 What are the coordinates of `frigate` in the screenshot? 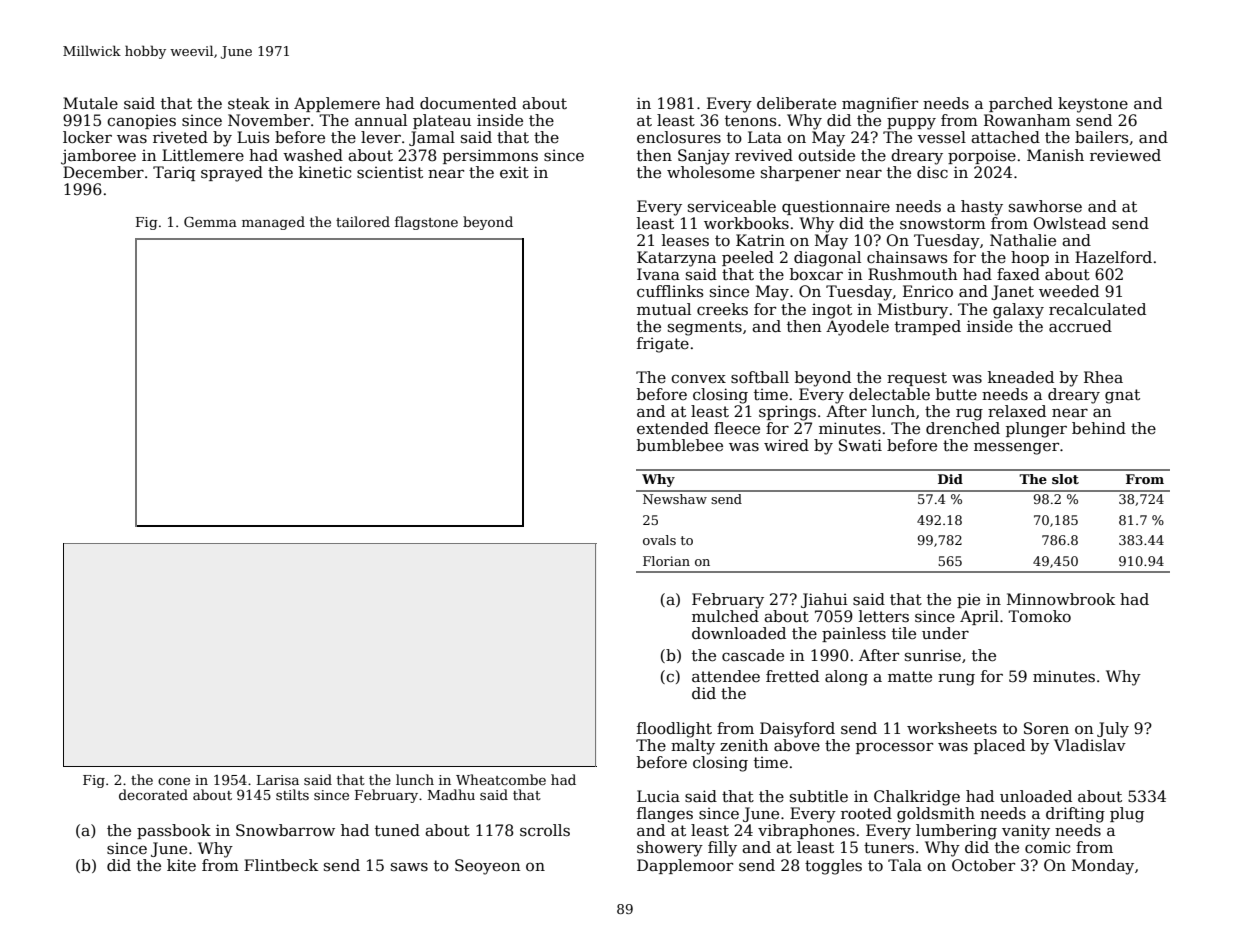 It's located at (663, 345).
